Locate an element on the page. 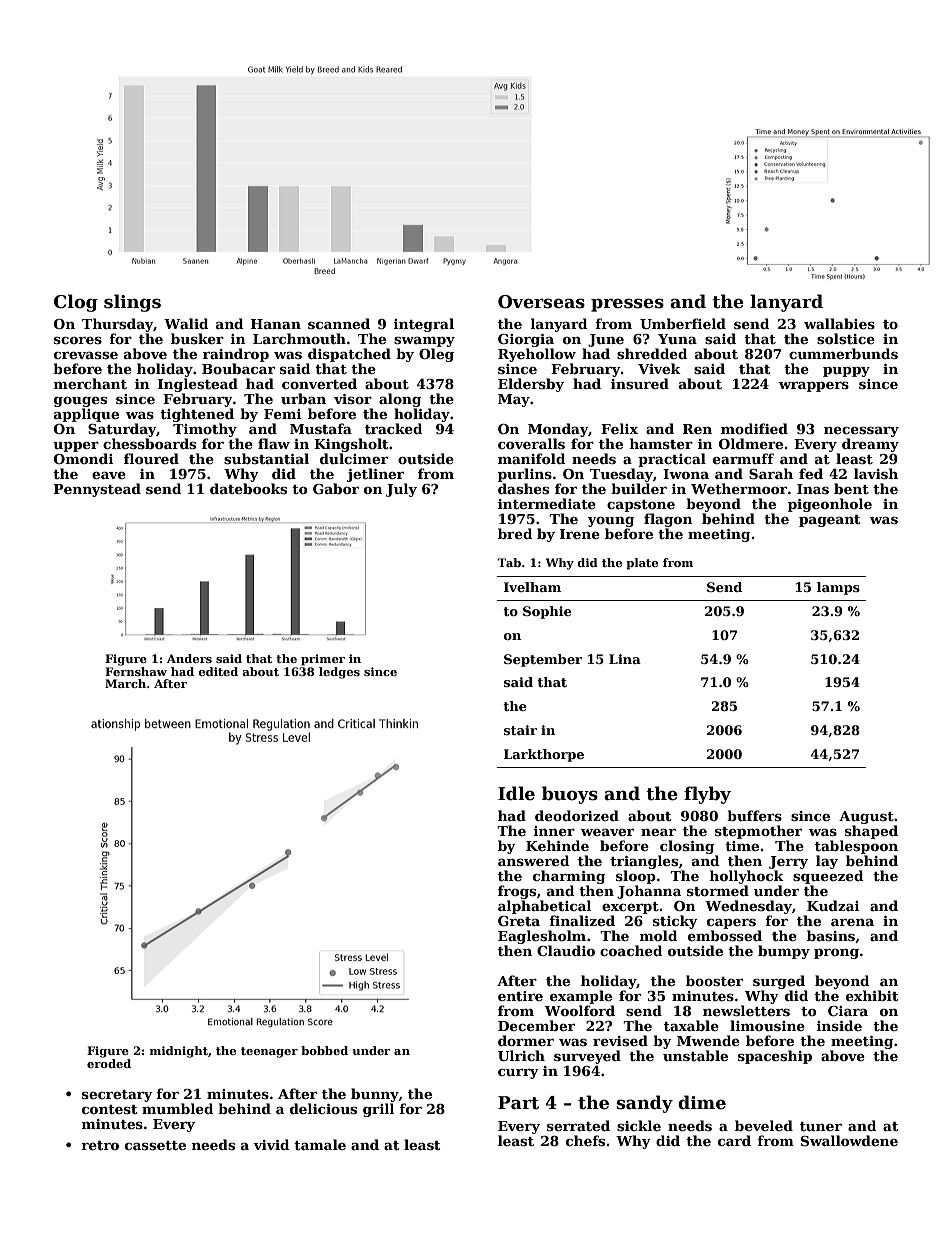 This page has width=952, height=1233. midnight is located at coordinates (179, 1052).
